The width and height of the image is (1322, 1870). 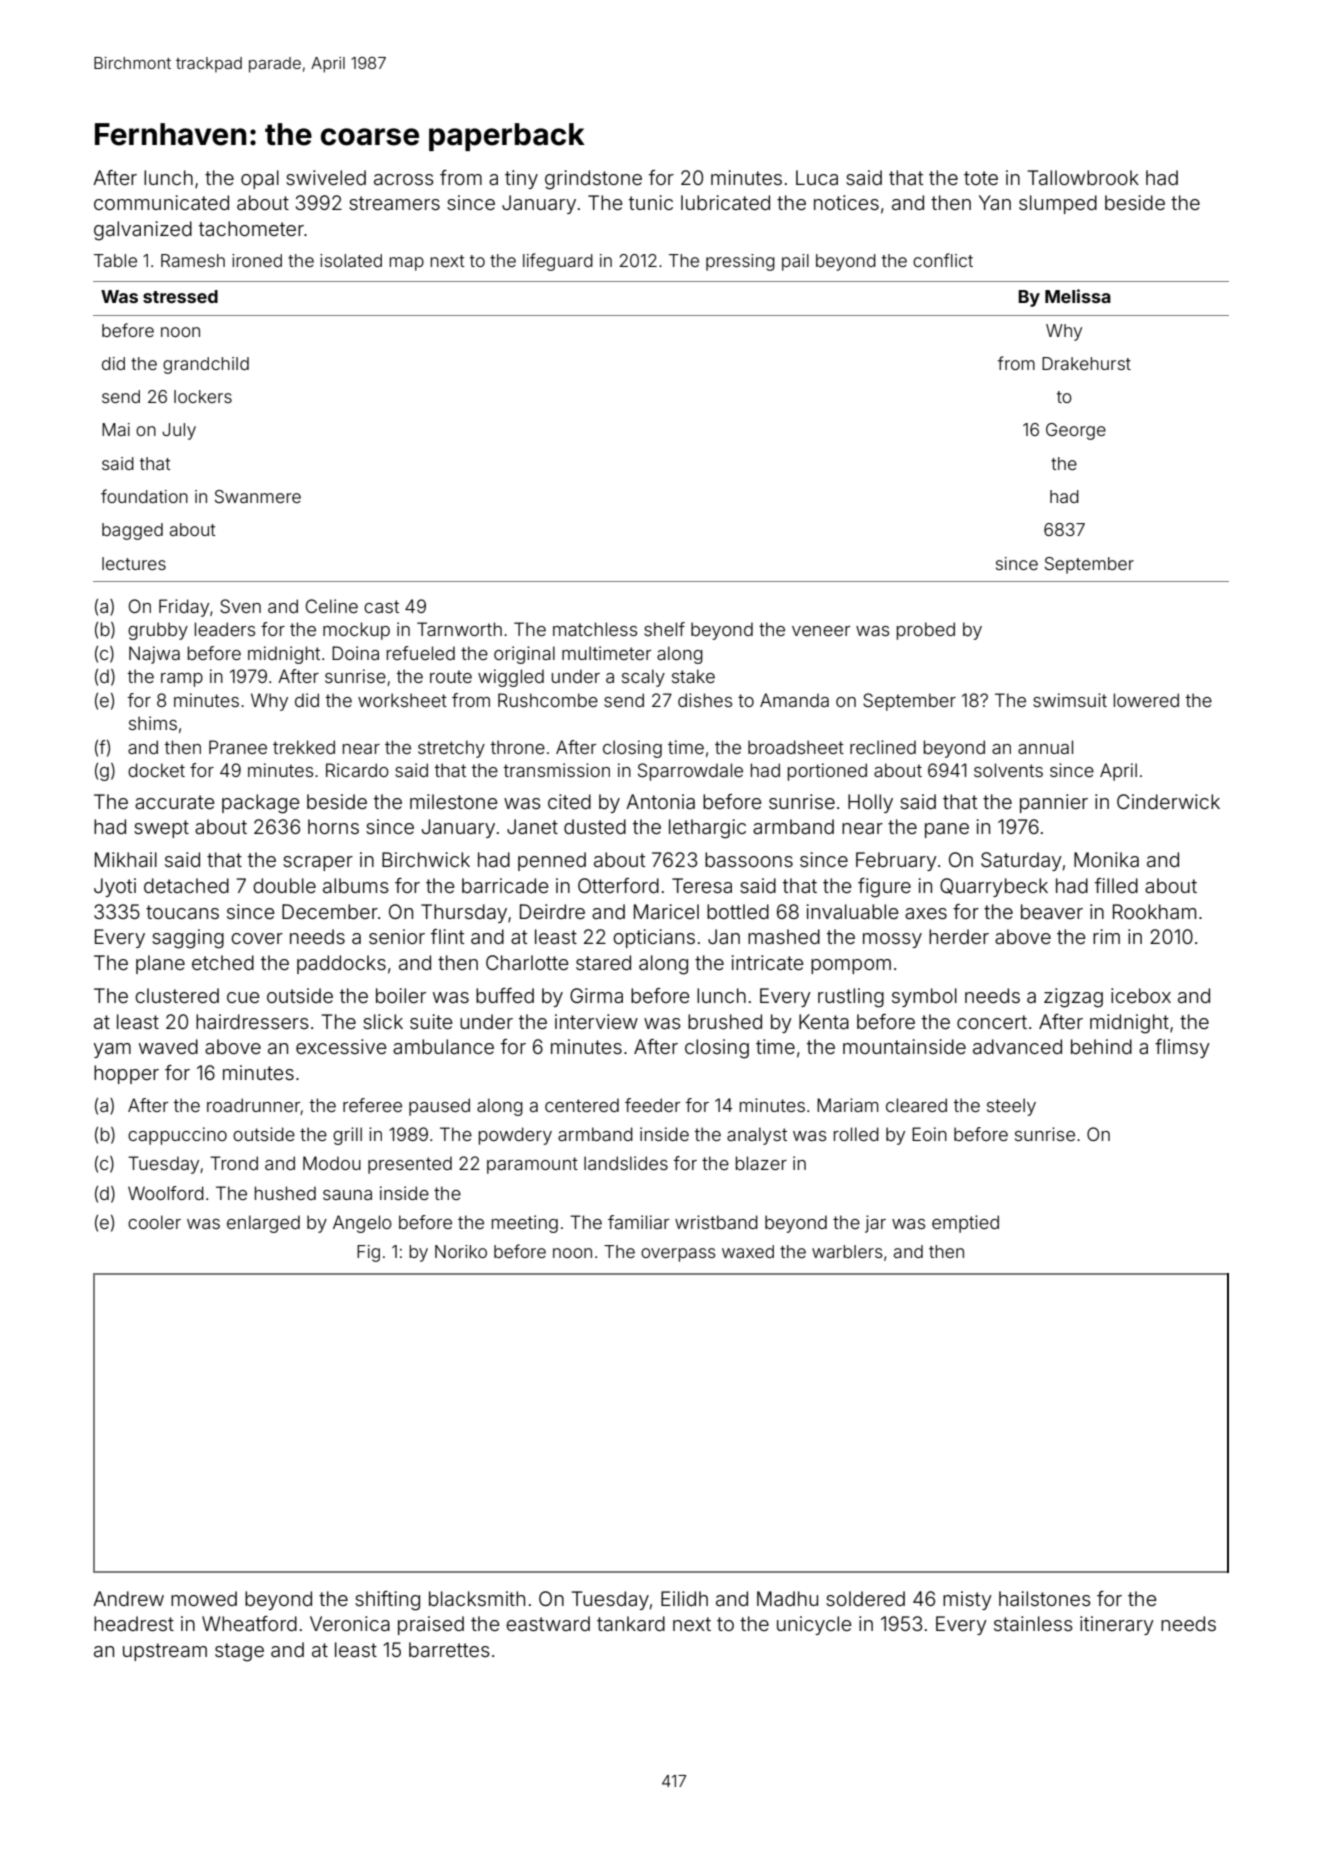 What do you see at coordinates (239, 1652) in the image?
I see `stage` at bounding box center [239, 1652].
